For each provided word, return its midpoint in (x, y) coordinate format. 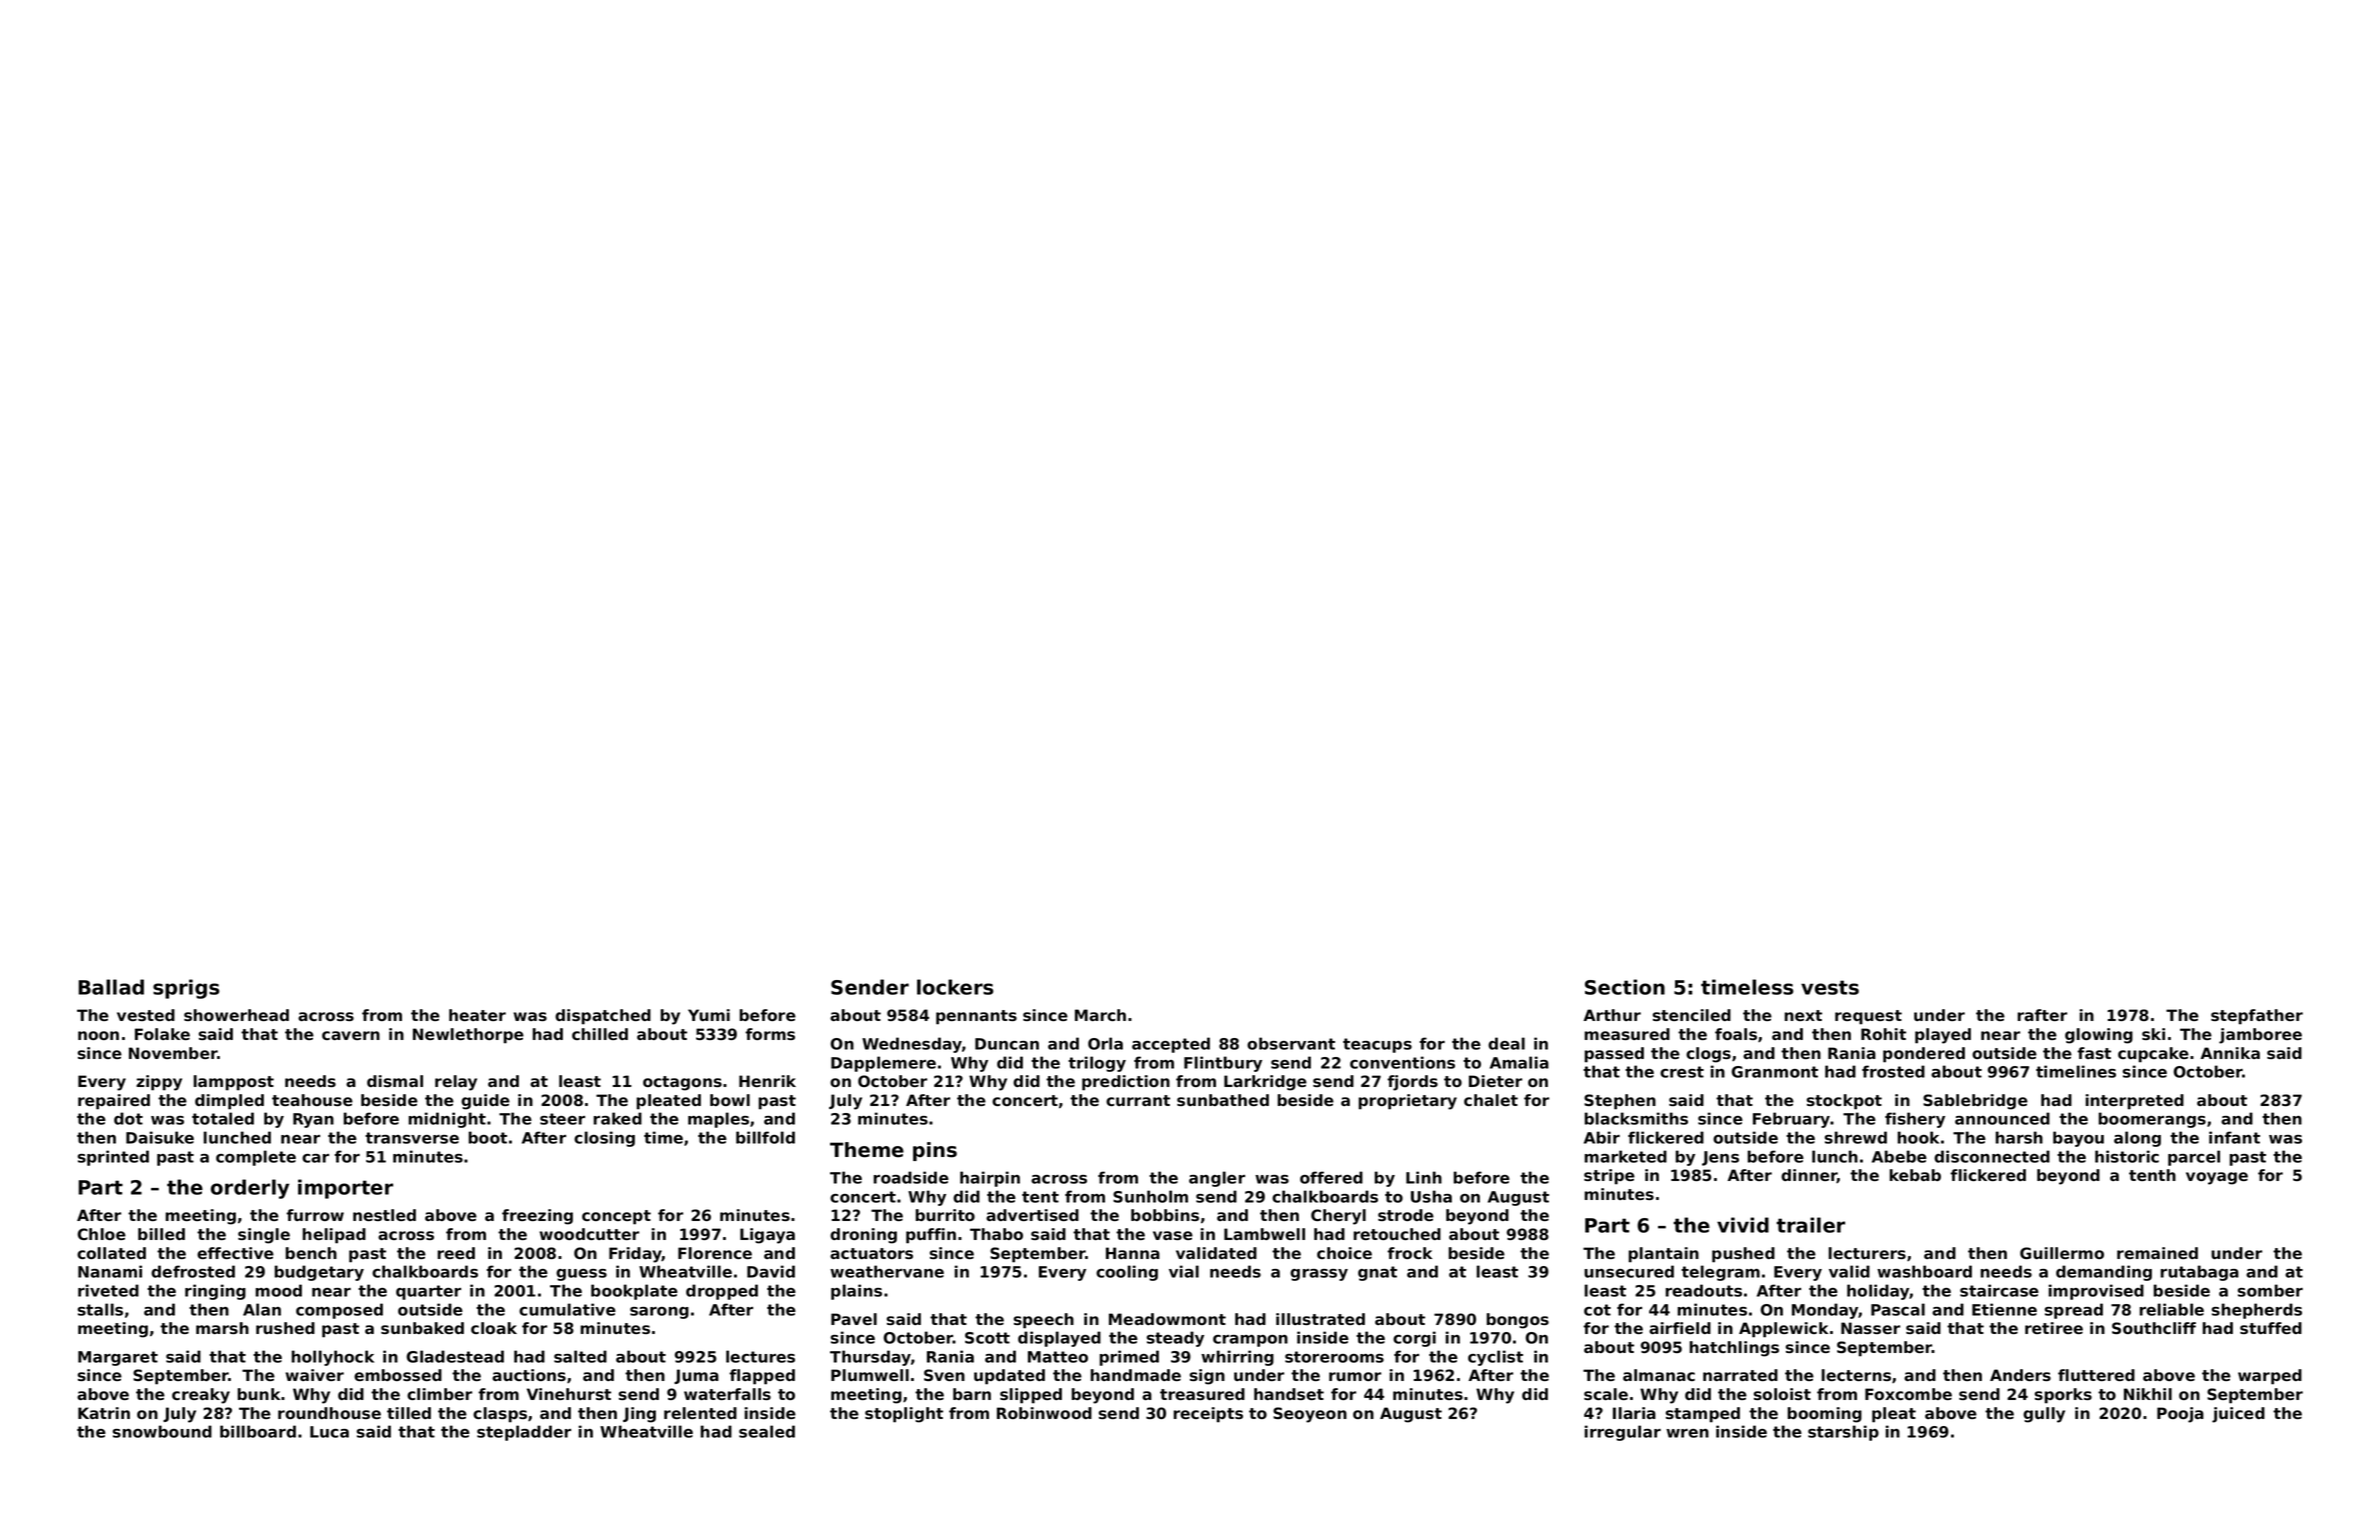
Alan (262, 1309)
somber (2270, 1290)
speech (1044, 1321)
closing (604, 1139)
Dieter (1495, 1081)
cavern (351, 1035)
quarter (428, 1292)
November (173, 1053)
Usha (1431, 1196)
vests (1830, 987)
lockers (955, 987)
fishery (1915, 1120)
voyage (2217, 1178)
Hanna (1133, 1253)
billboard (258, 1431)
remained (2157, 1253)
